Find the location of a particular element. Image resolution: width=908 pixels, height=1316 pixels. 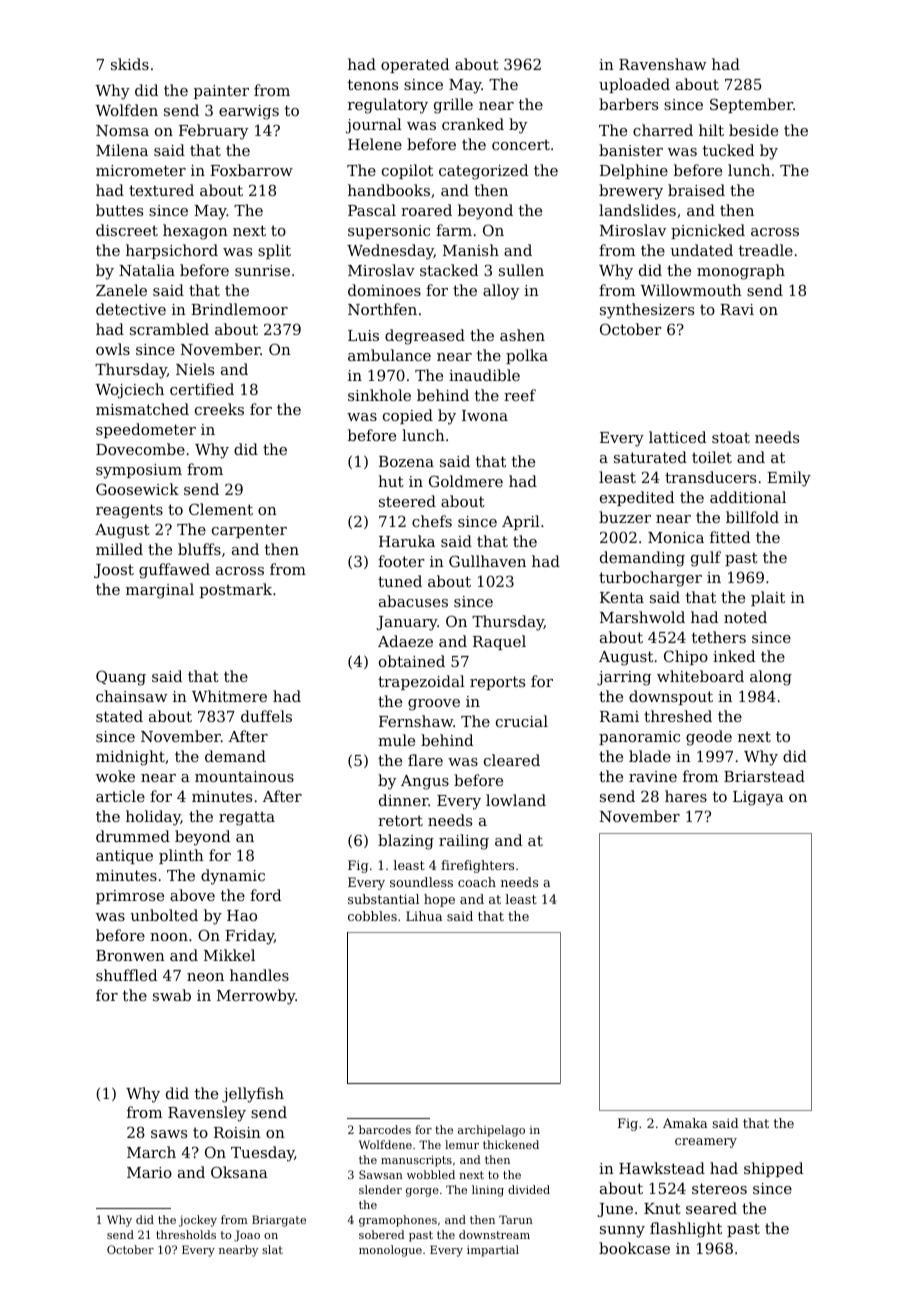

synthesizers is located at coordinates (647, 311).
